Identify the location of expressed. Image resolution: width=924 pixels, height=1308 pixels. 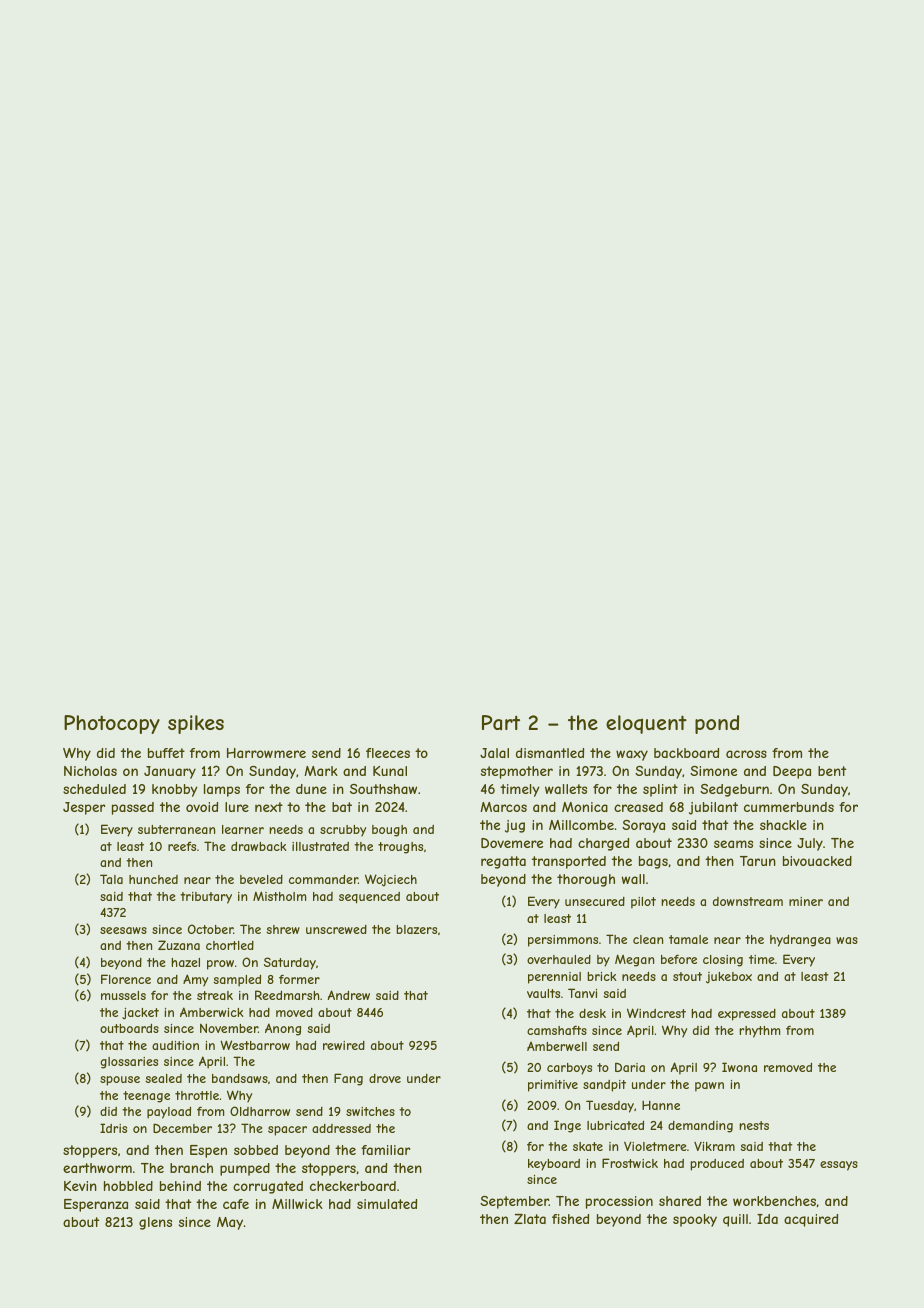
(747, 1015).
